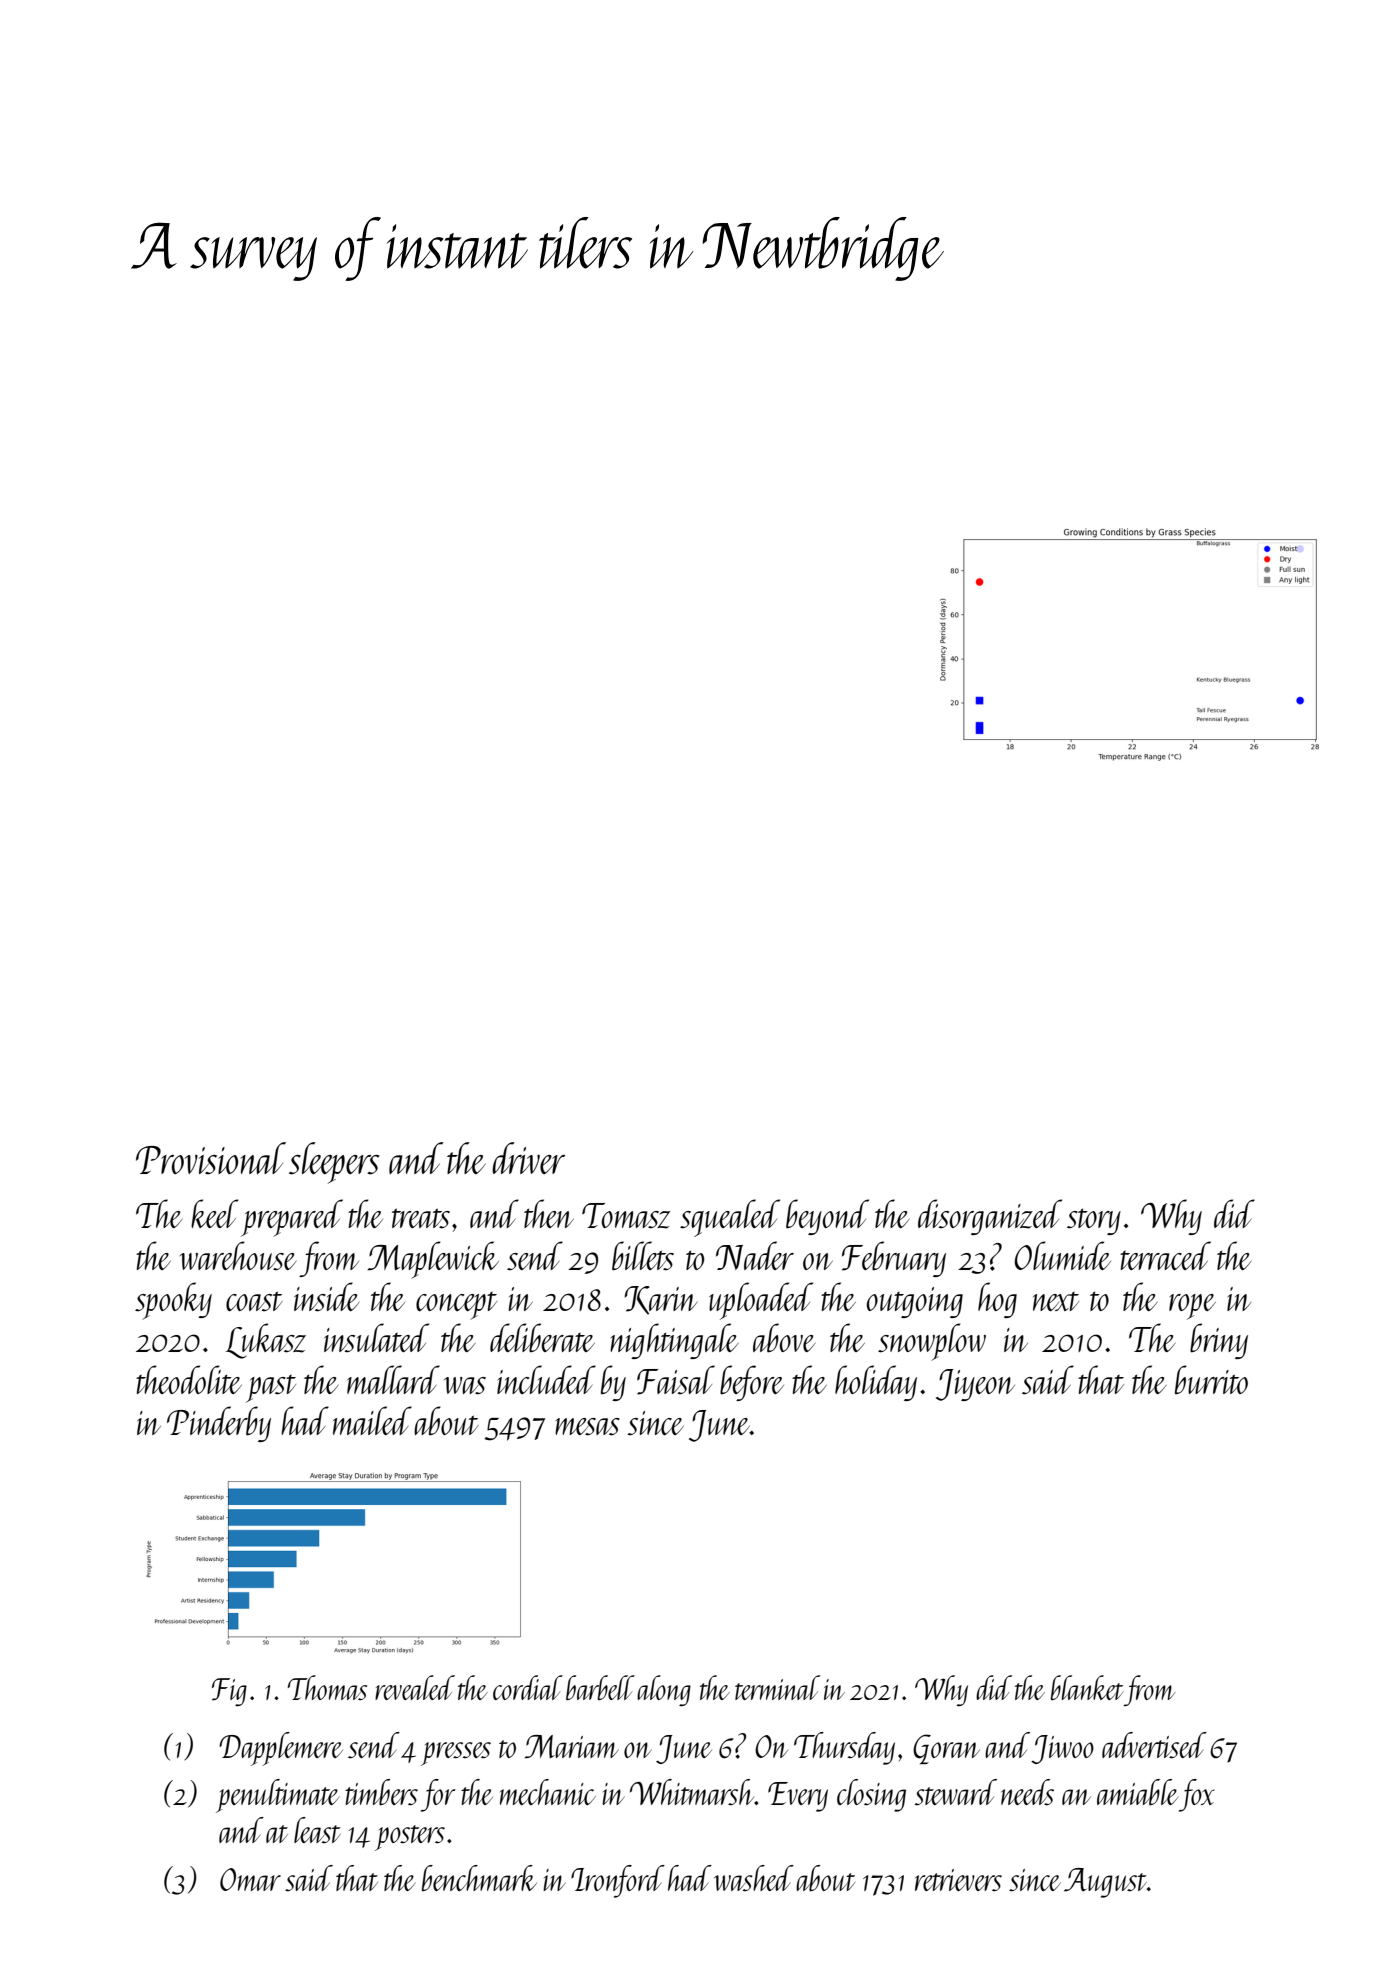 The height and width of the screenshot is (1969, 1386). I want to click on mesas, so click(587, 1427).
